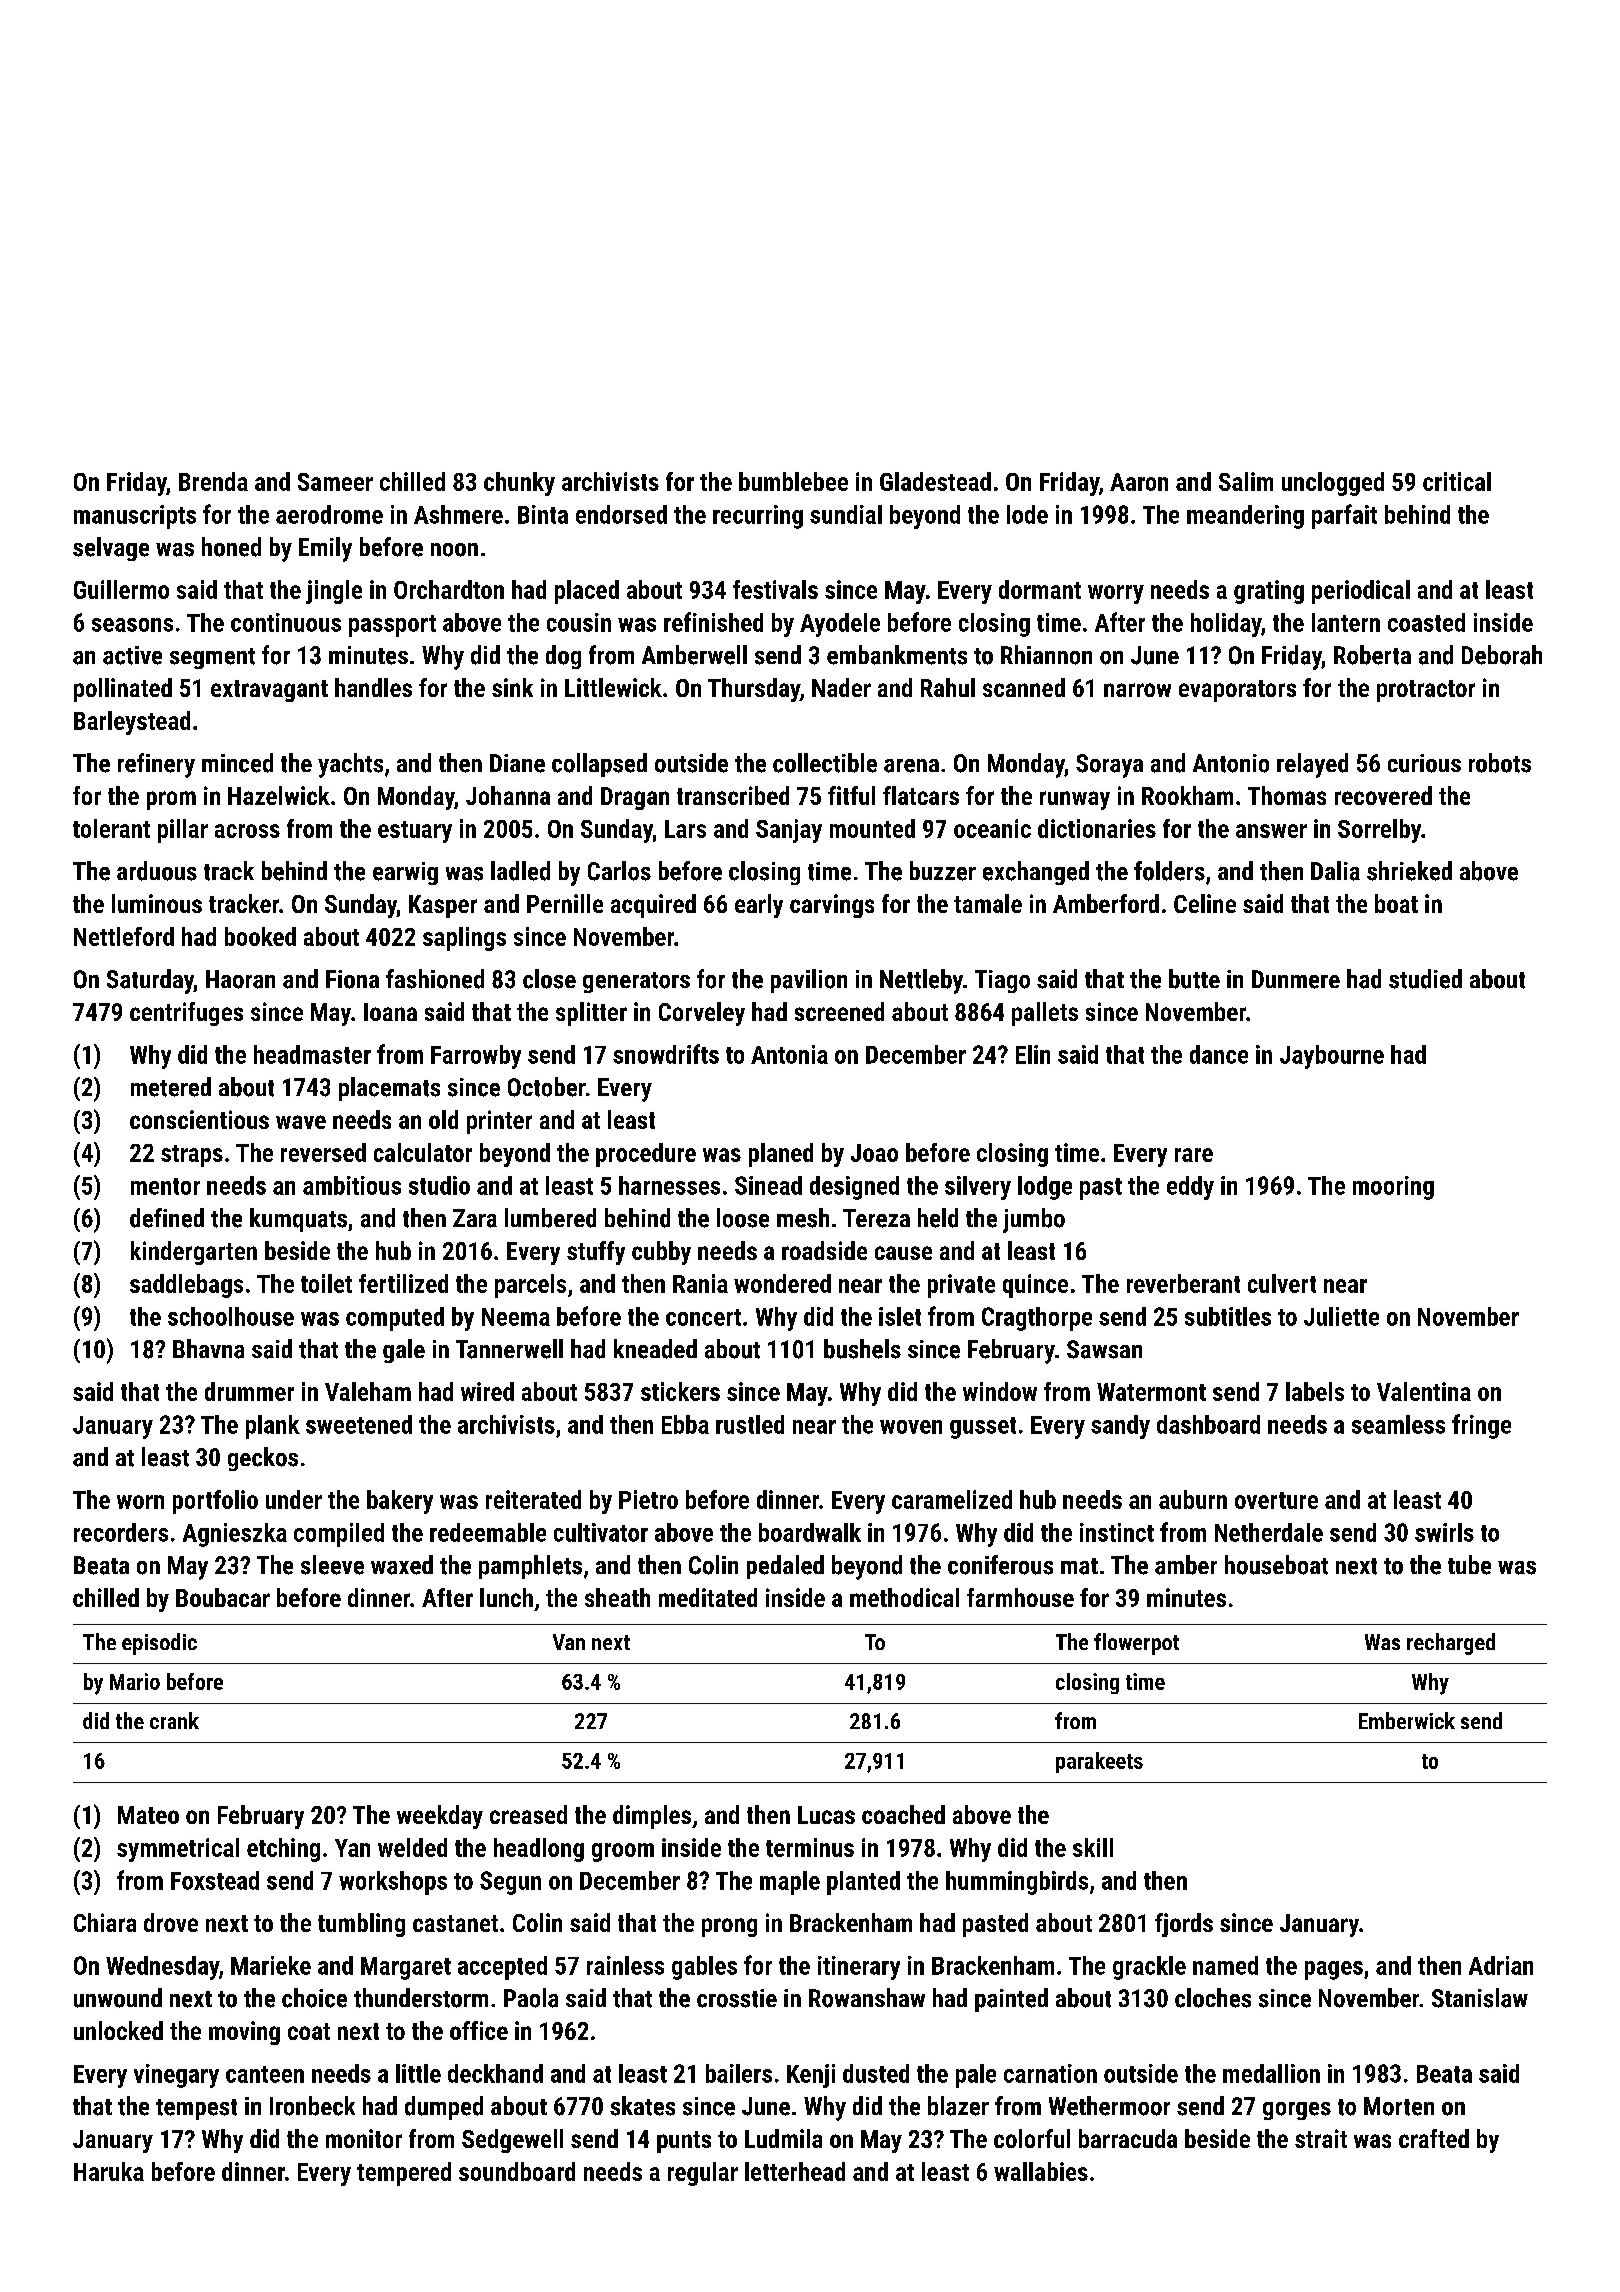  I want to click on rustled, so click(750, 1424).
